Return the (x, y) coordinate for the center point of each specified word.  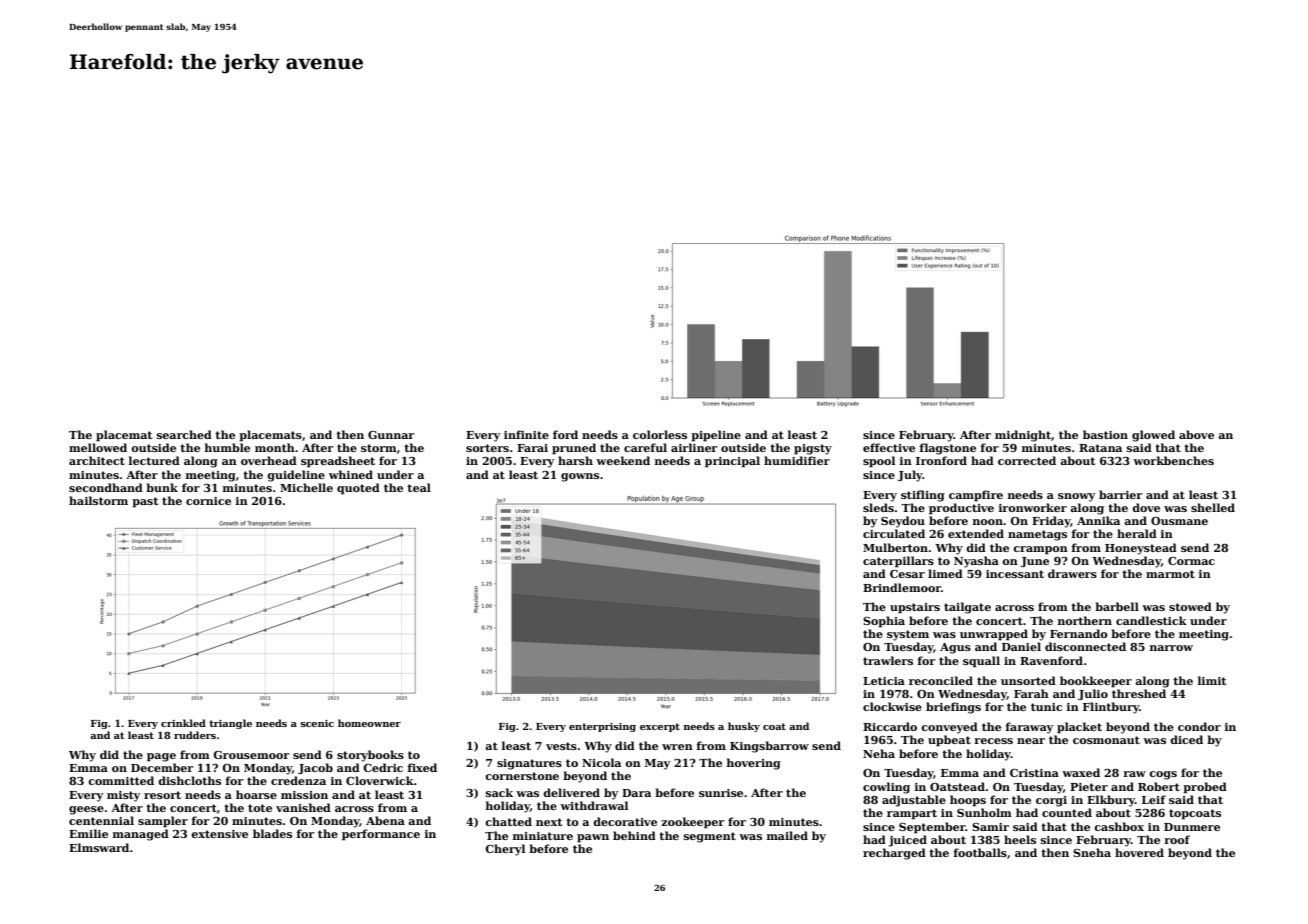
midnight (1023, 436)
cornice (208, 501)
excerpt (660, 727)
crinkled (183, 723)
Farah (1031, 693)
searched (184, 434)
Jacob (315, 768)
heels (1020, 839)
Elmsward (99, 847)
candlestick (1151, 620)
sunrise (721, 793)
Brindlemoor (902, 587)
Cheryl (505, 850)
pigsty (813, 449)
